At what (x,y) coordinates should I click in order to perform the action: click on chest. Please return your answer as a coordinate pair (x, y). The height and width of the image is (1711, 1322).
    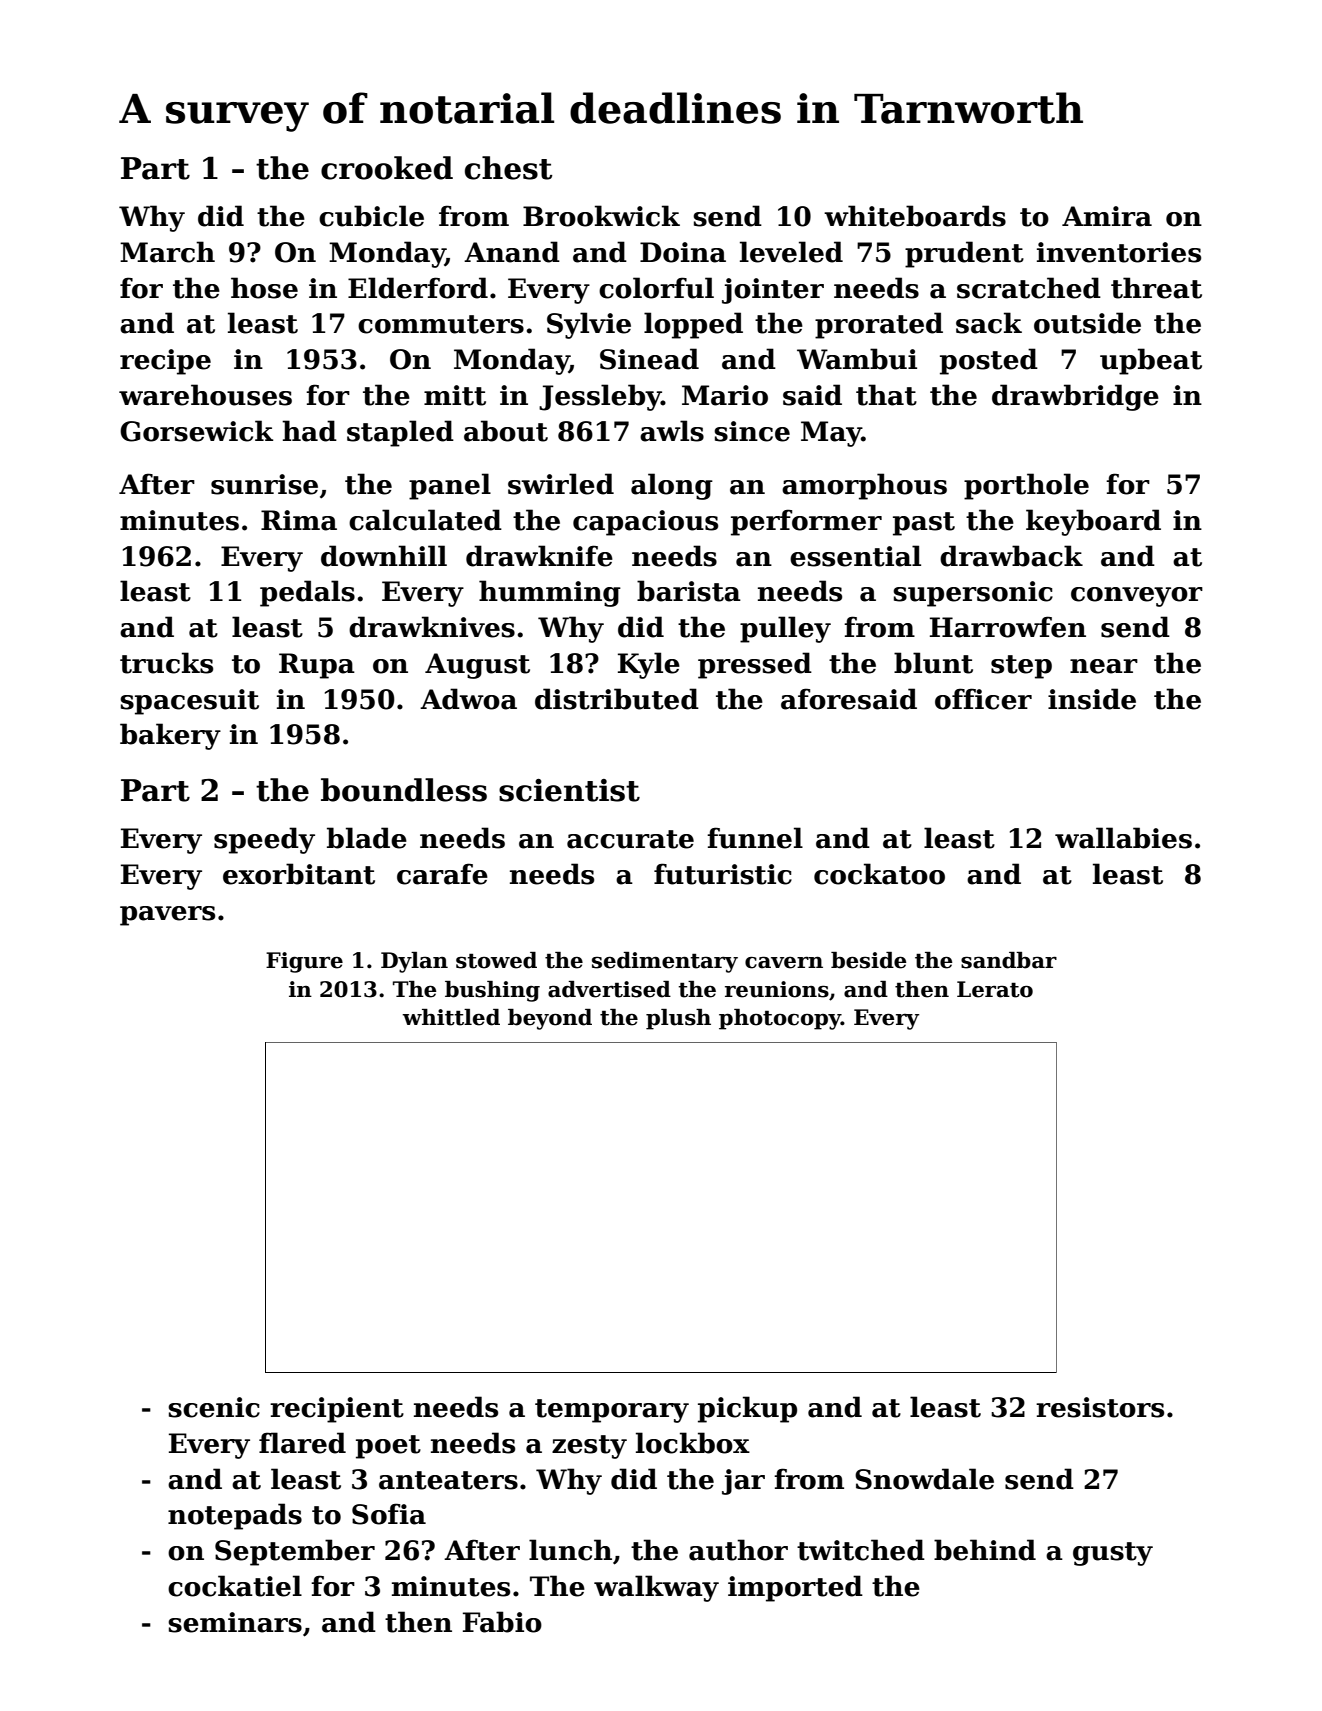
    Looking at the image, I should click on (508, 168).
